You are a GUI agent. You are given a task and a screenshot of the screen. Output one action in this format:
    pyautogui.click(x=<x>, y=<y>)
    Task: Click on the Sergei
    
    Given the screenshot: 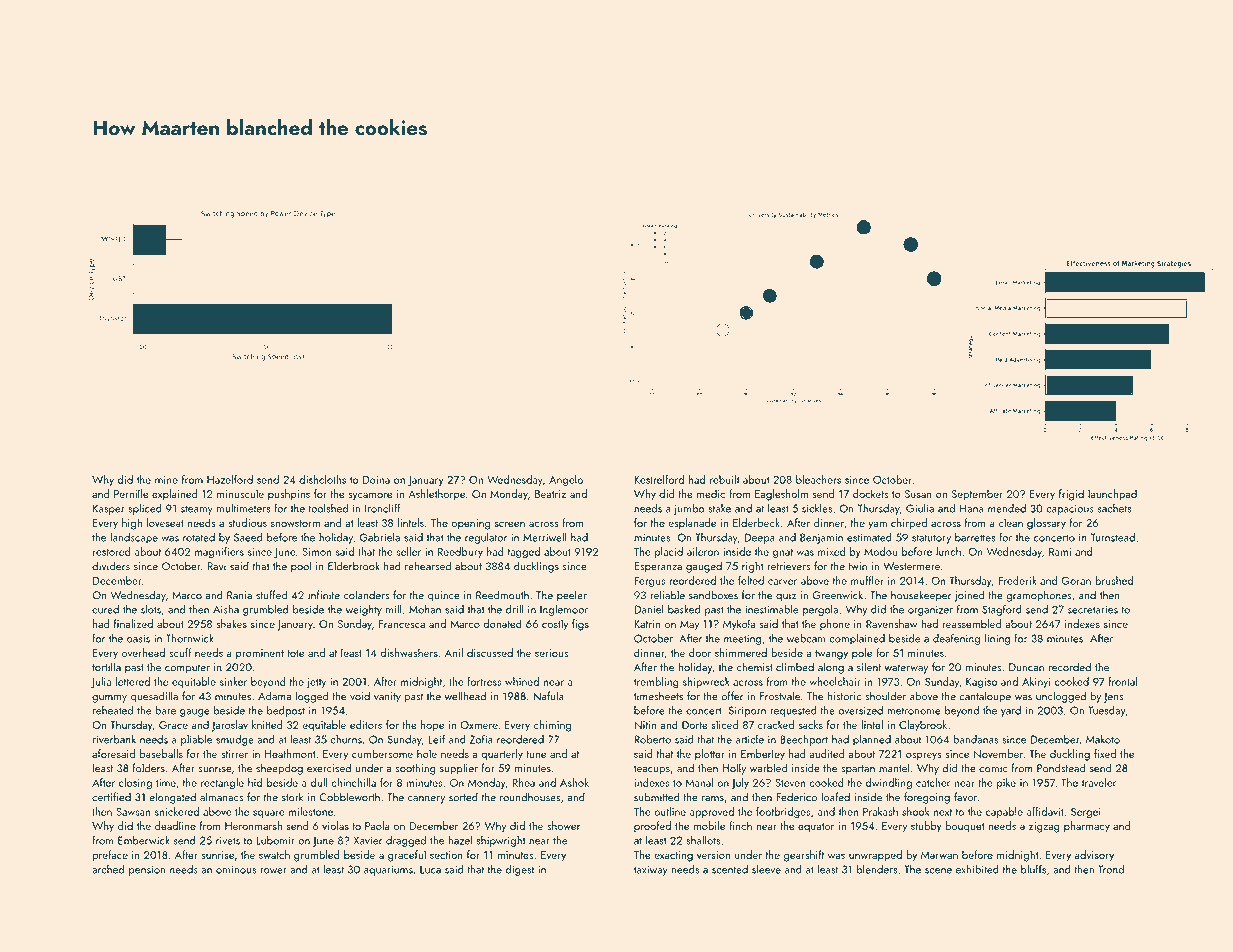 What is the action you would take?
    pyautogui.click(x=1086, y=813)
